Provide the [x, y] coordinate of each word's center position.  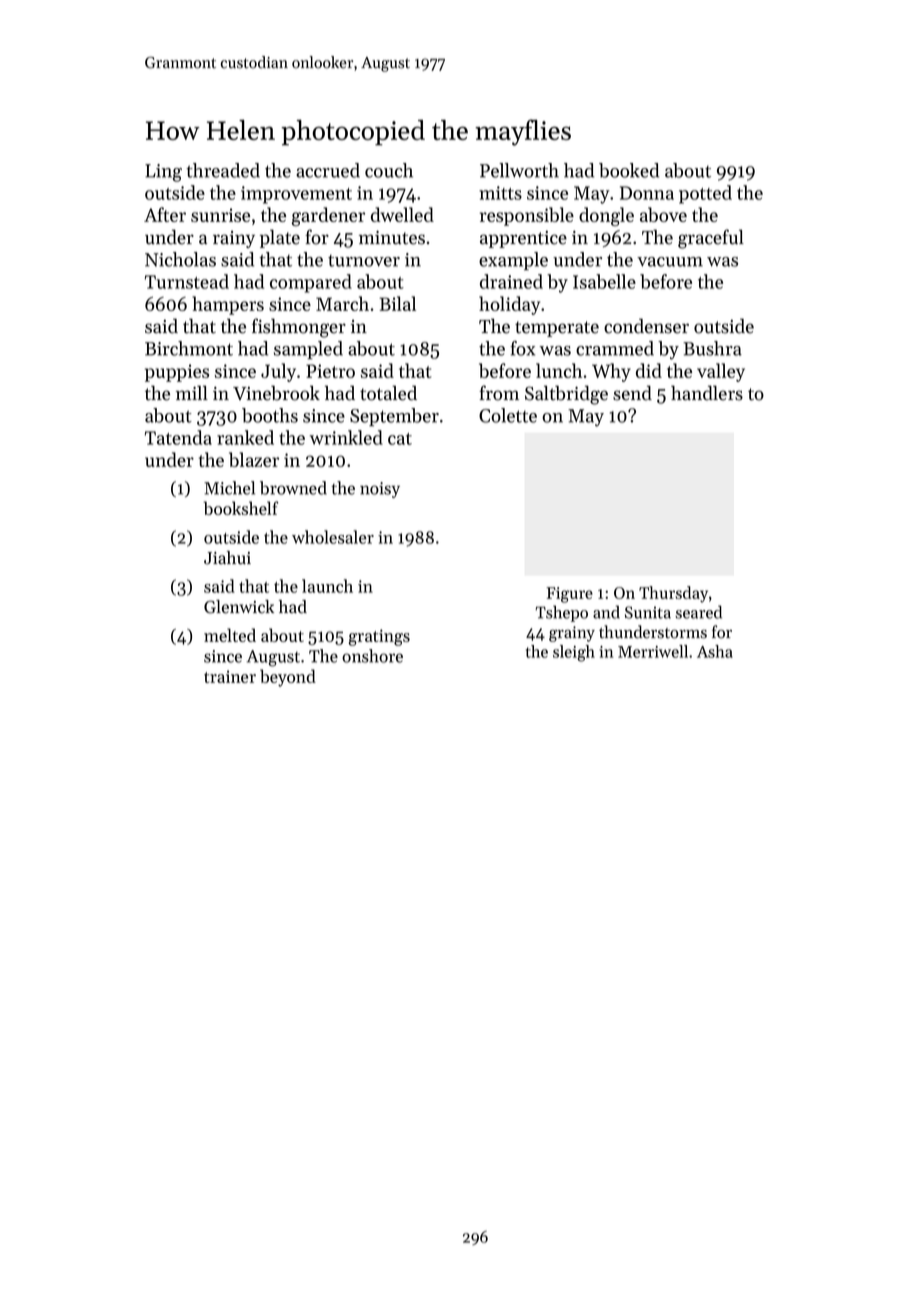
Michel [229, 488]
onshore [372, 656]
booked [629, 170]
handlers [707, 393]
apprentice [523, 239]
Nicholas [180, 259]
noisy [380, 490]
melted [230, 635]
